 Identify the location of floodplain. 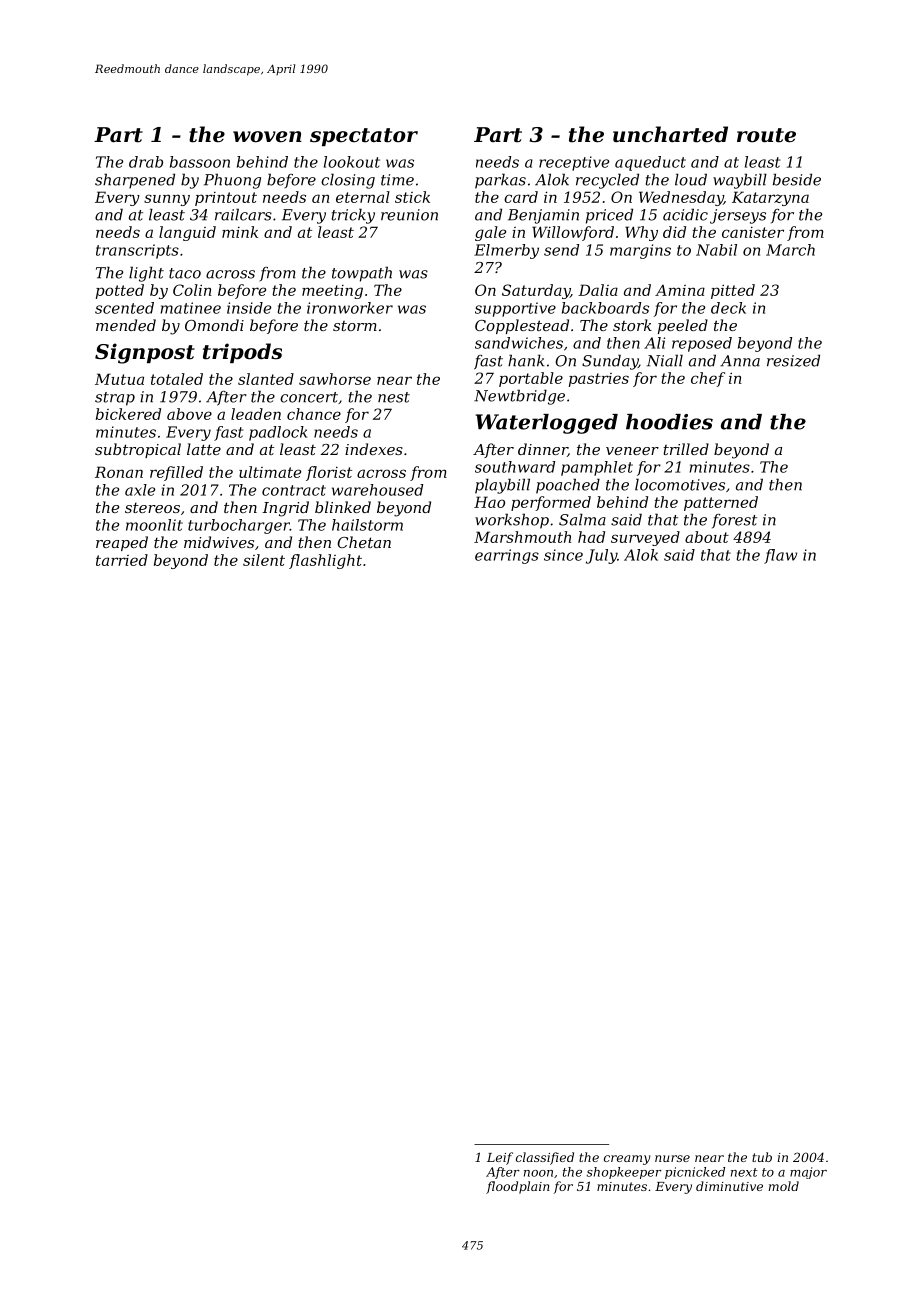
(518, 1187).
